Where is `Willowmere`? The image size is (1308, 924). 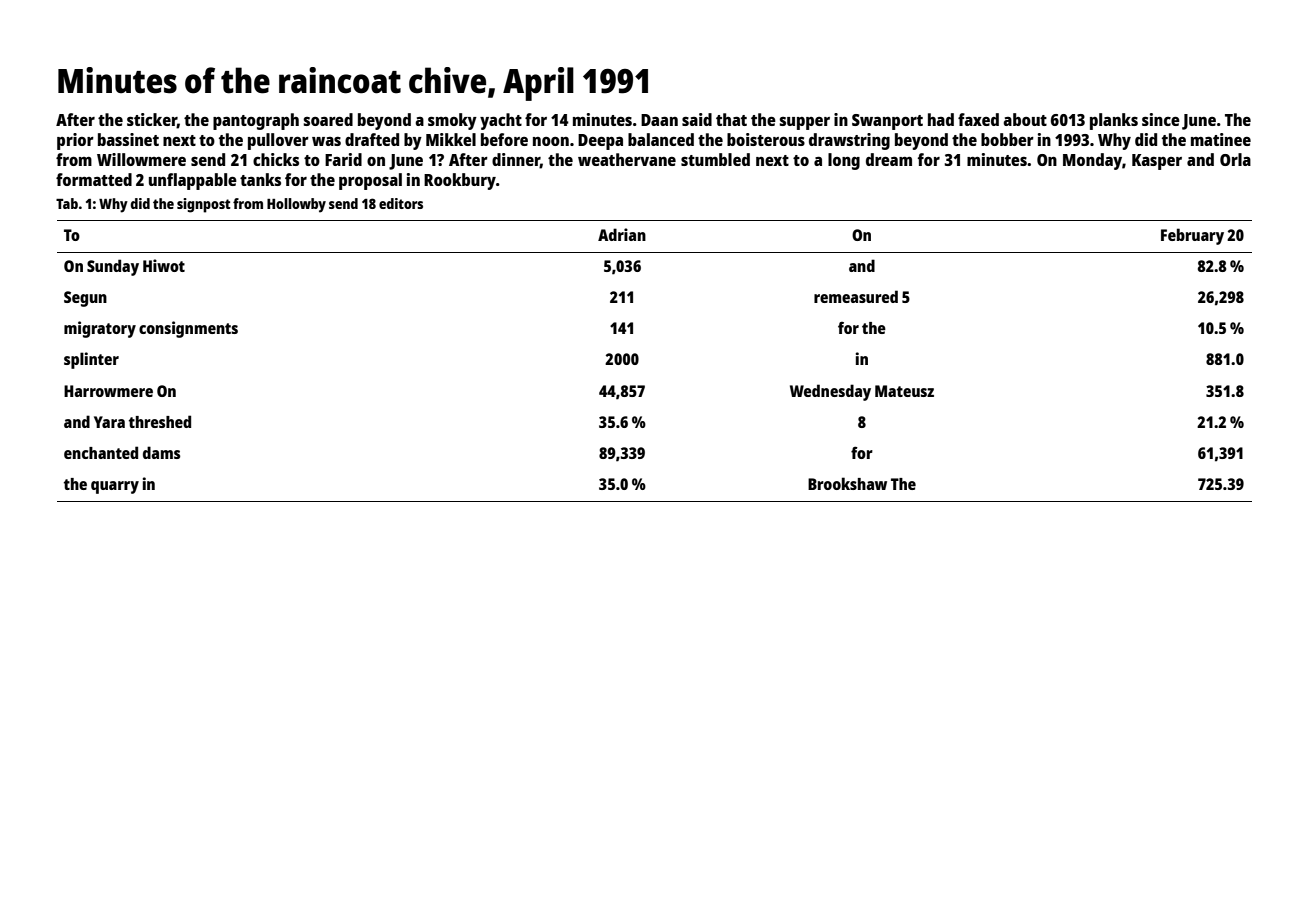 Willowmere is located at coordinates (141, 159).
